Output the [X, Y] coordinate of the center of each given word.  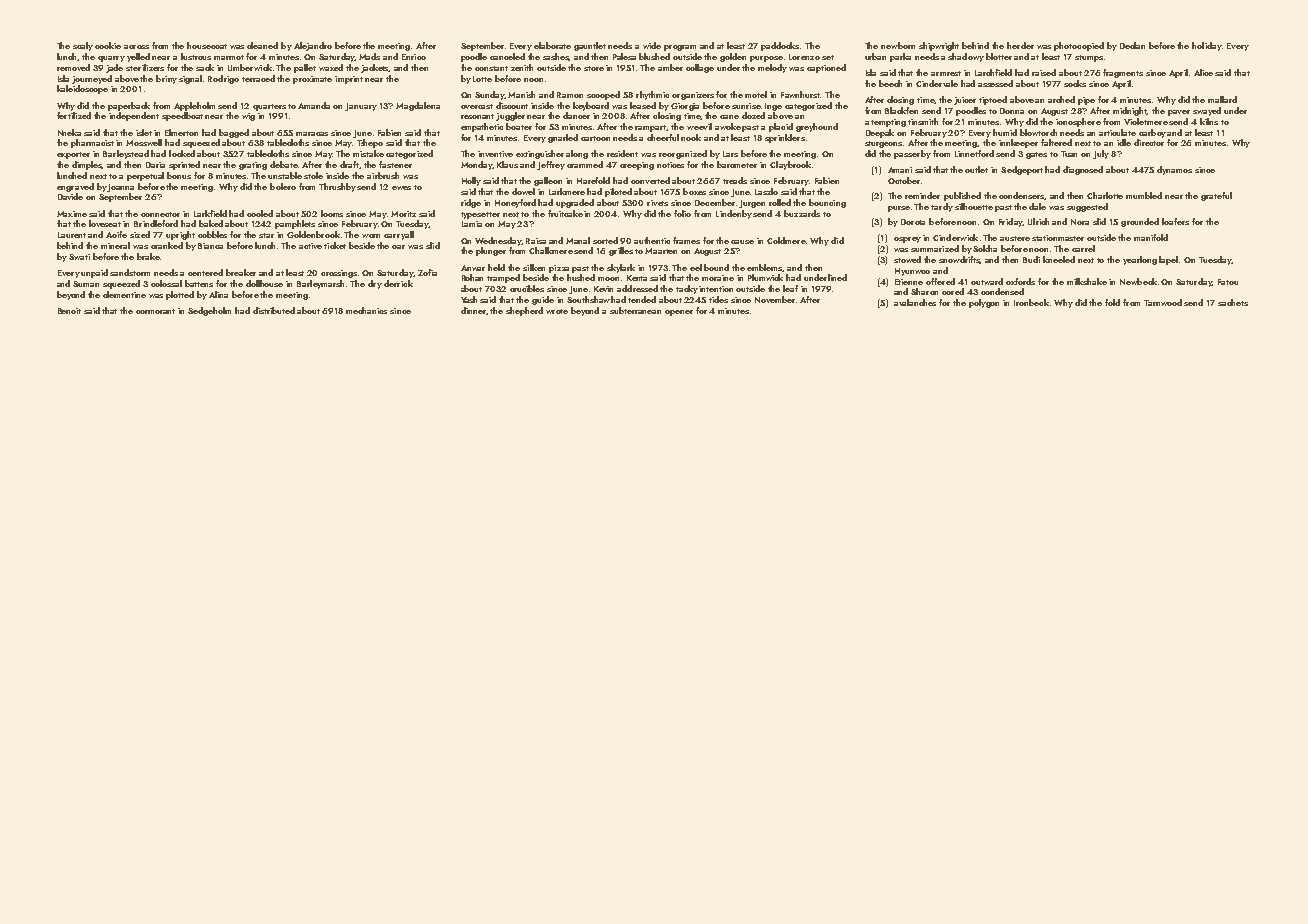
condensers [1022, 196]
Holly [471, 181]
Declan [1132, 45]
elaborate [552, 45]
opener [679, 313]
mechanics [366, 310]
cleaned [262, 45]
